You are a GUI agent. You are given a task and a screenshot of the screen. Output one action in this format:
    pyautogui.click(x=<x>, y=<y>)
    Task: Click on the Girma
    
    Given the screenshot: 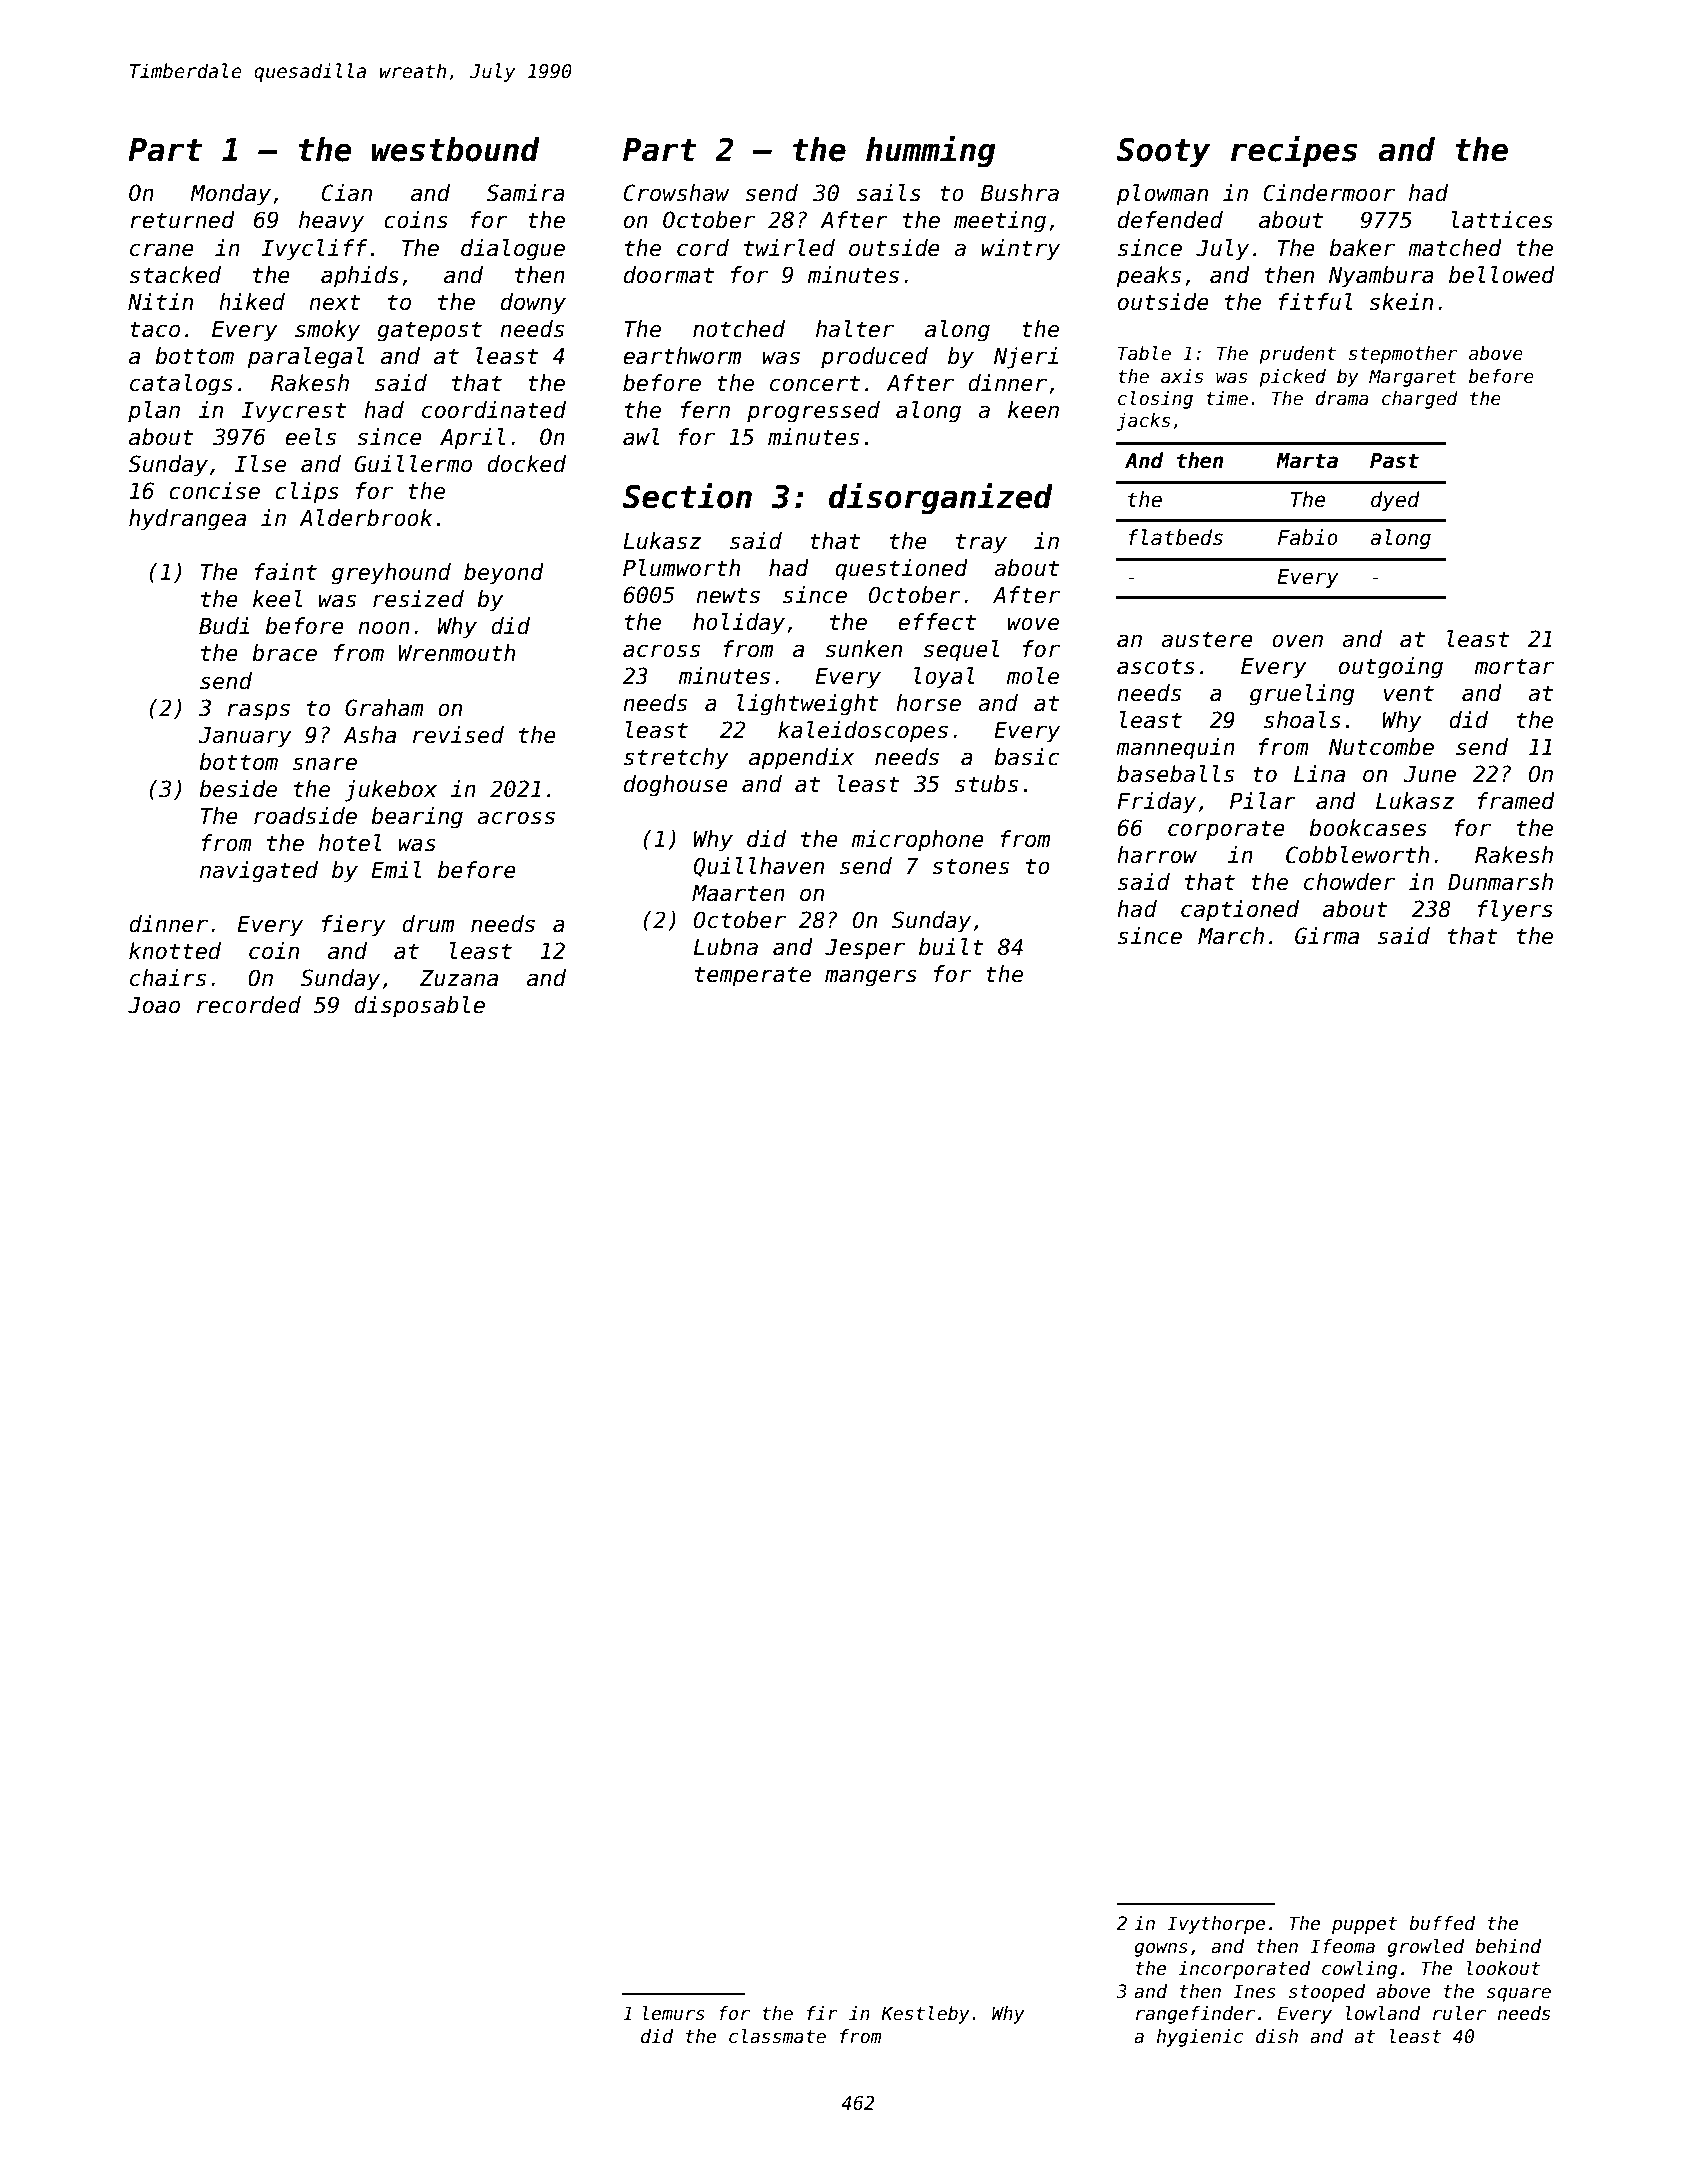 What is the action you would take?
    pyautogui.click(x=1327, y=936)
